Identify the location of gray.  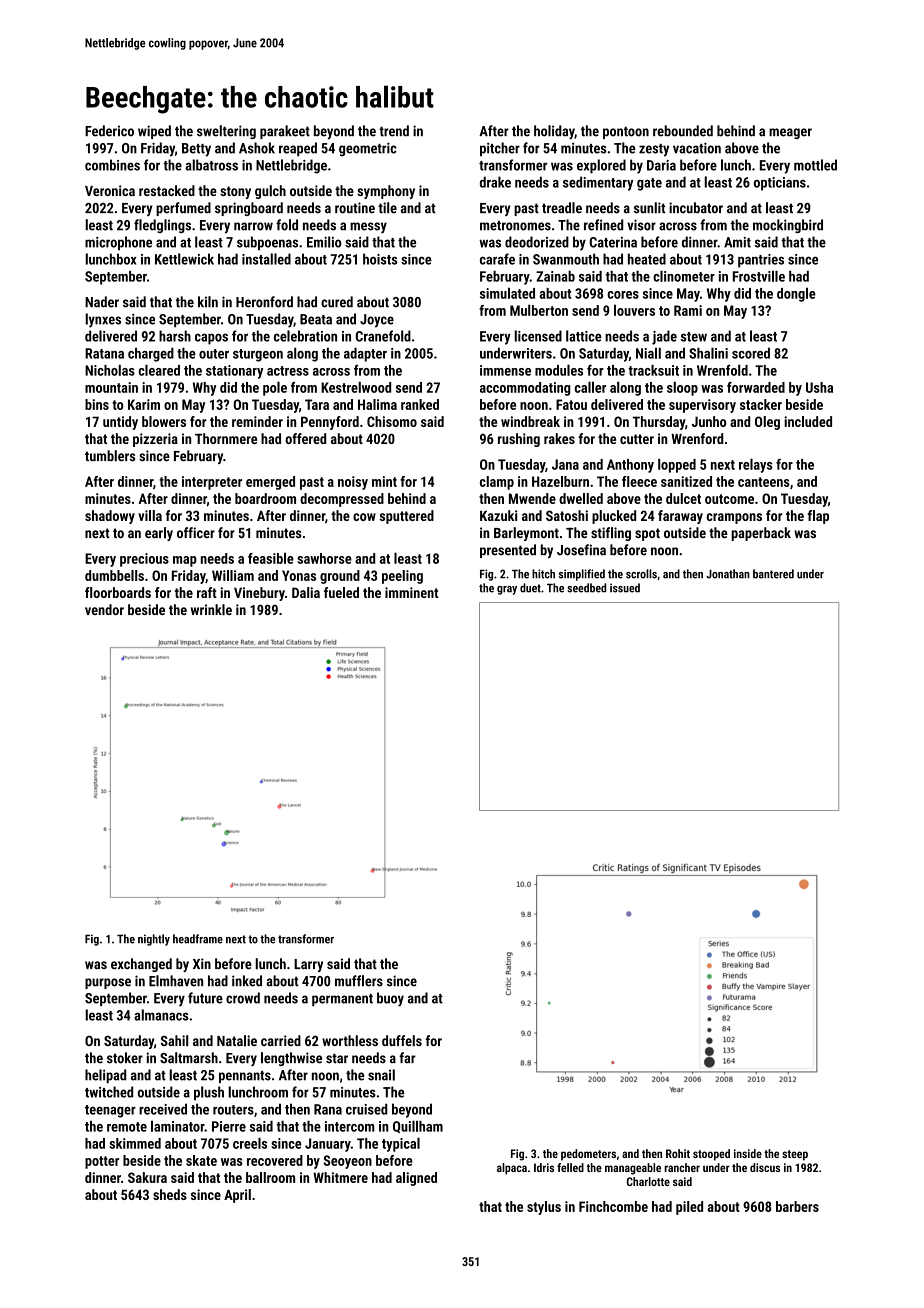
(507, 590).
